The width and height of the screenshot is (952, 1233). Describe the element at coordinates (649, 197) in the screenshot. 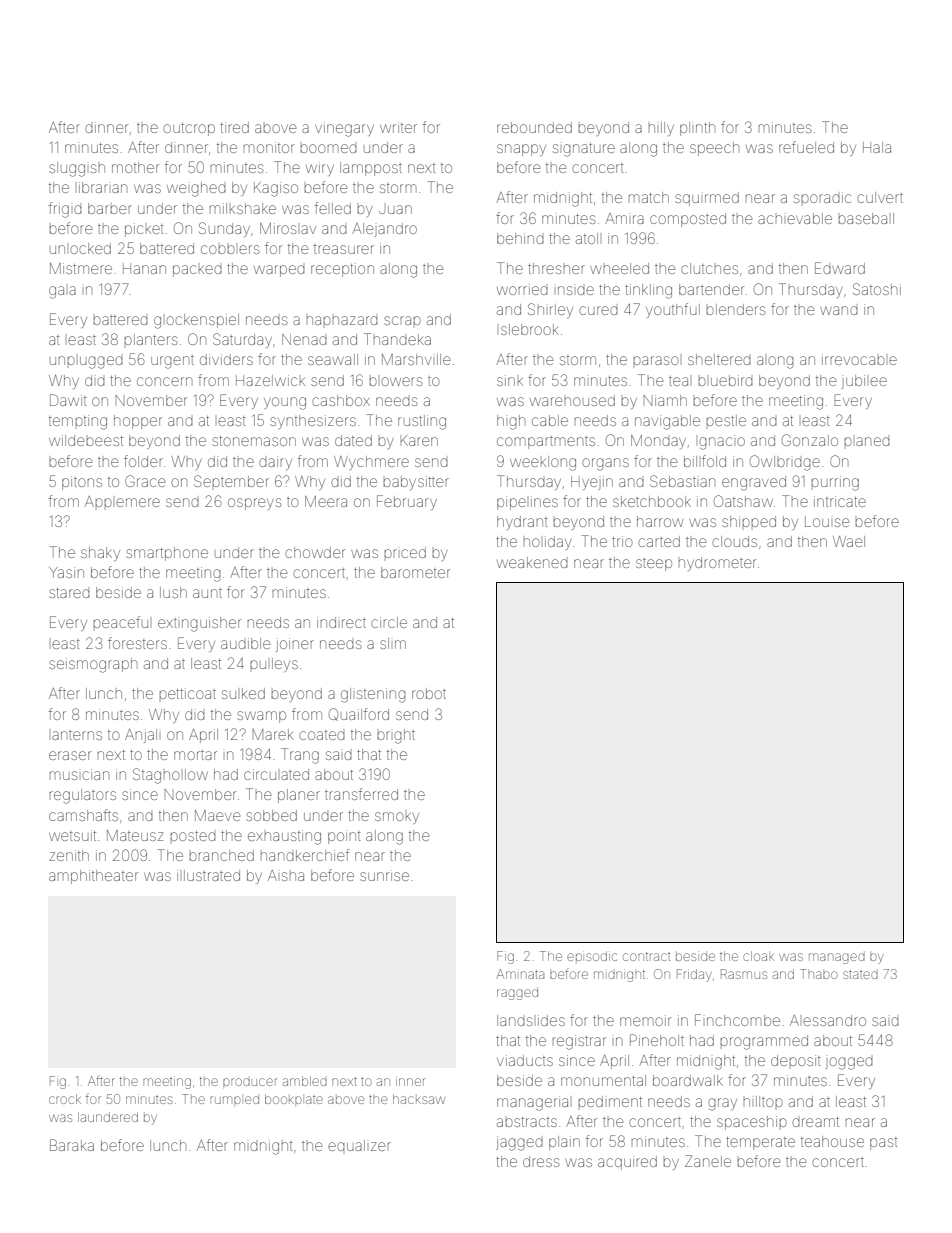

I see `match` at that location.
